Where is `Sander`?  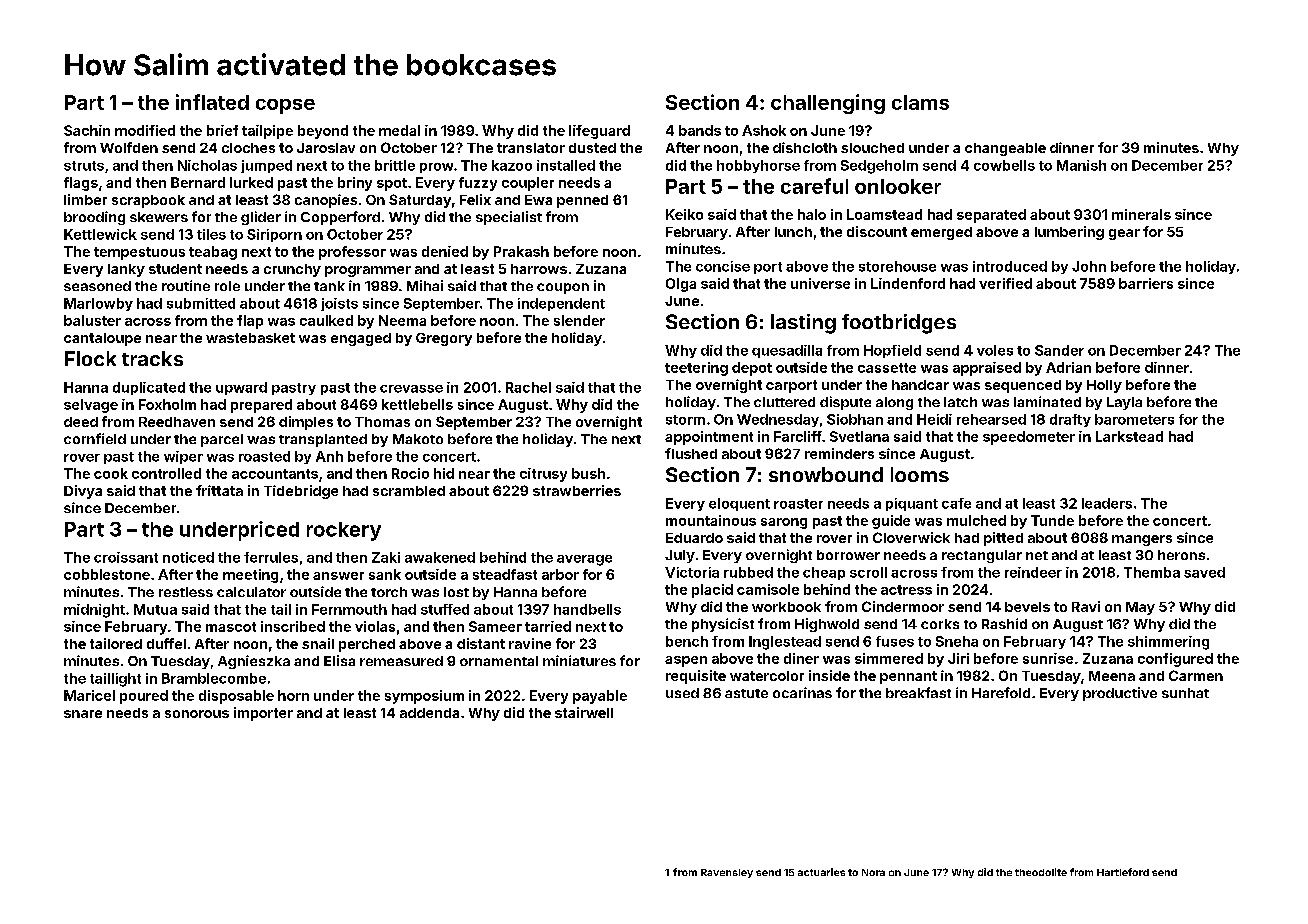
Sander is located at coordinates (1059, 350).
